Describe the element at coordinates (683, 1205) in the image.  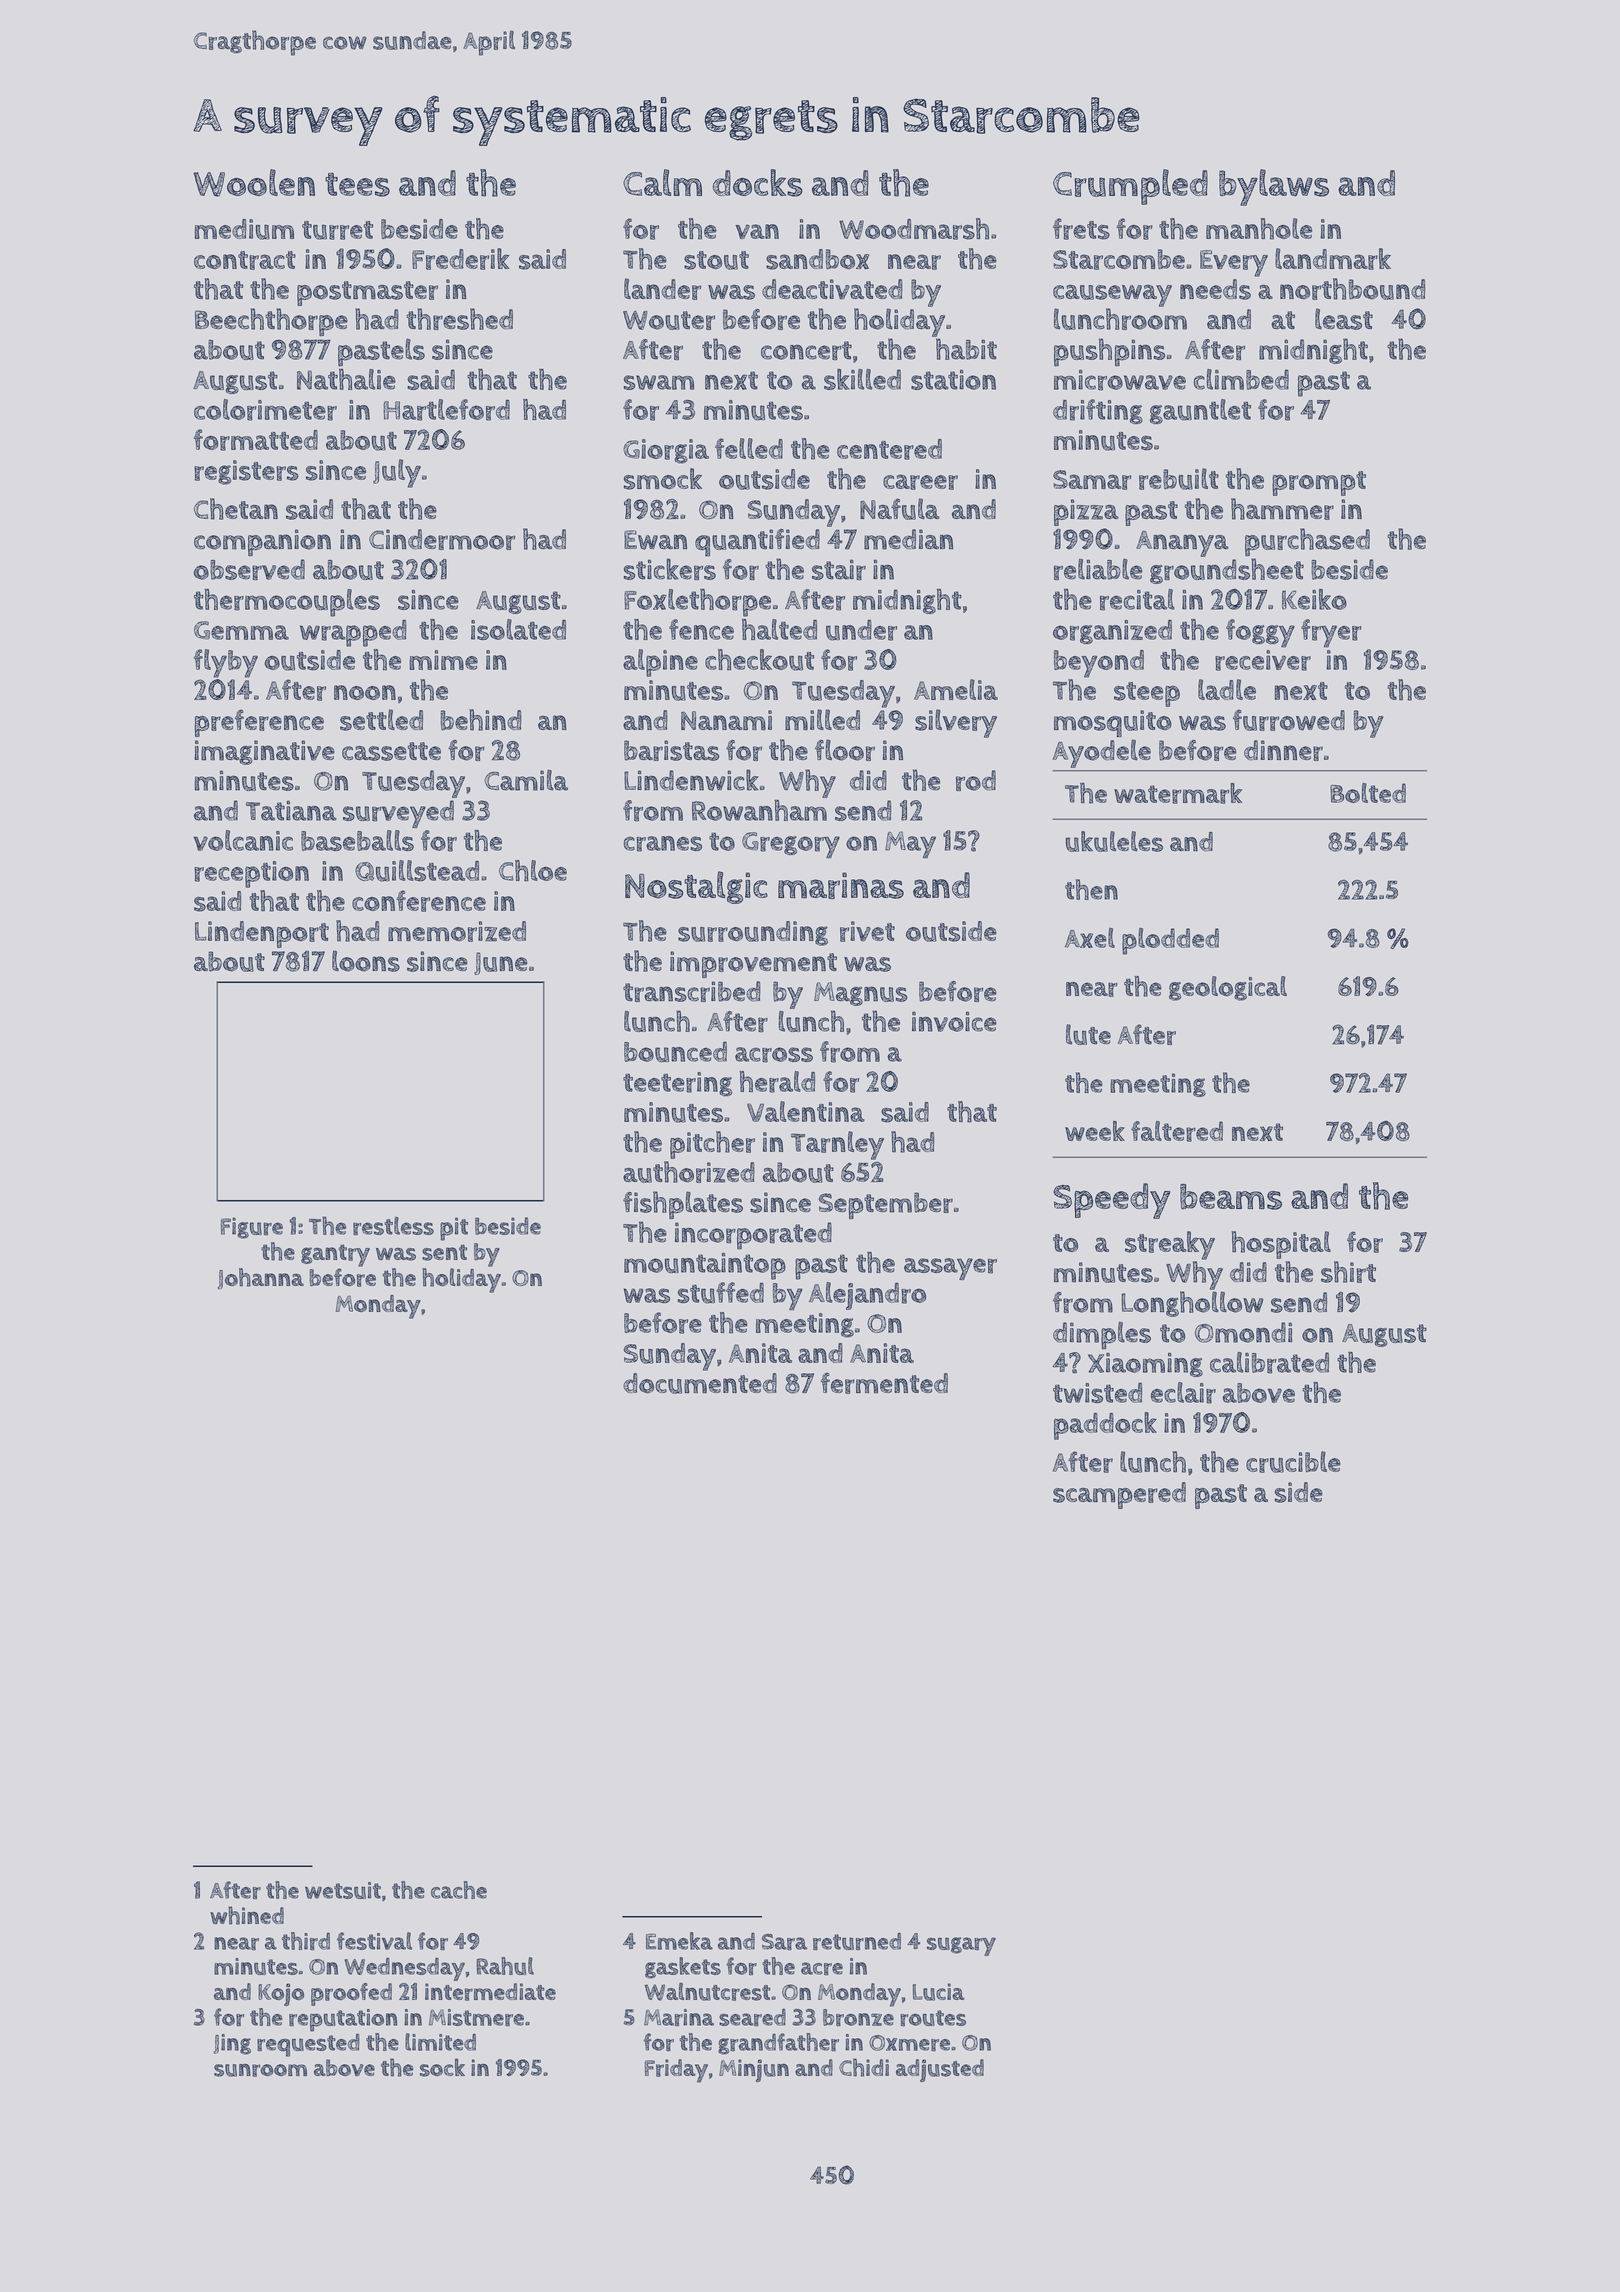
I see `fishplates` at that location.
